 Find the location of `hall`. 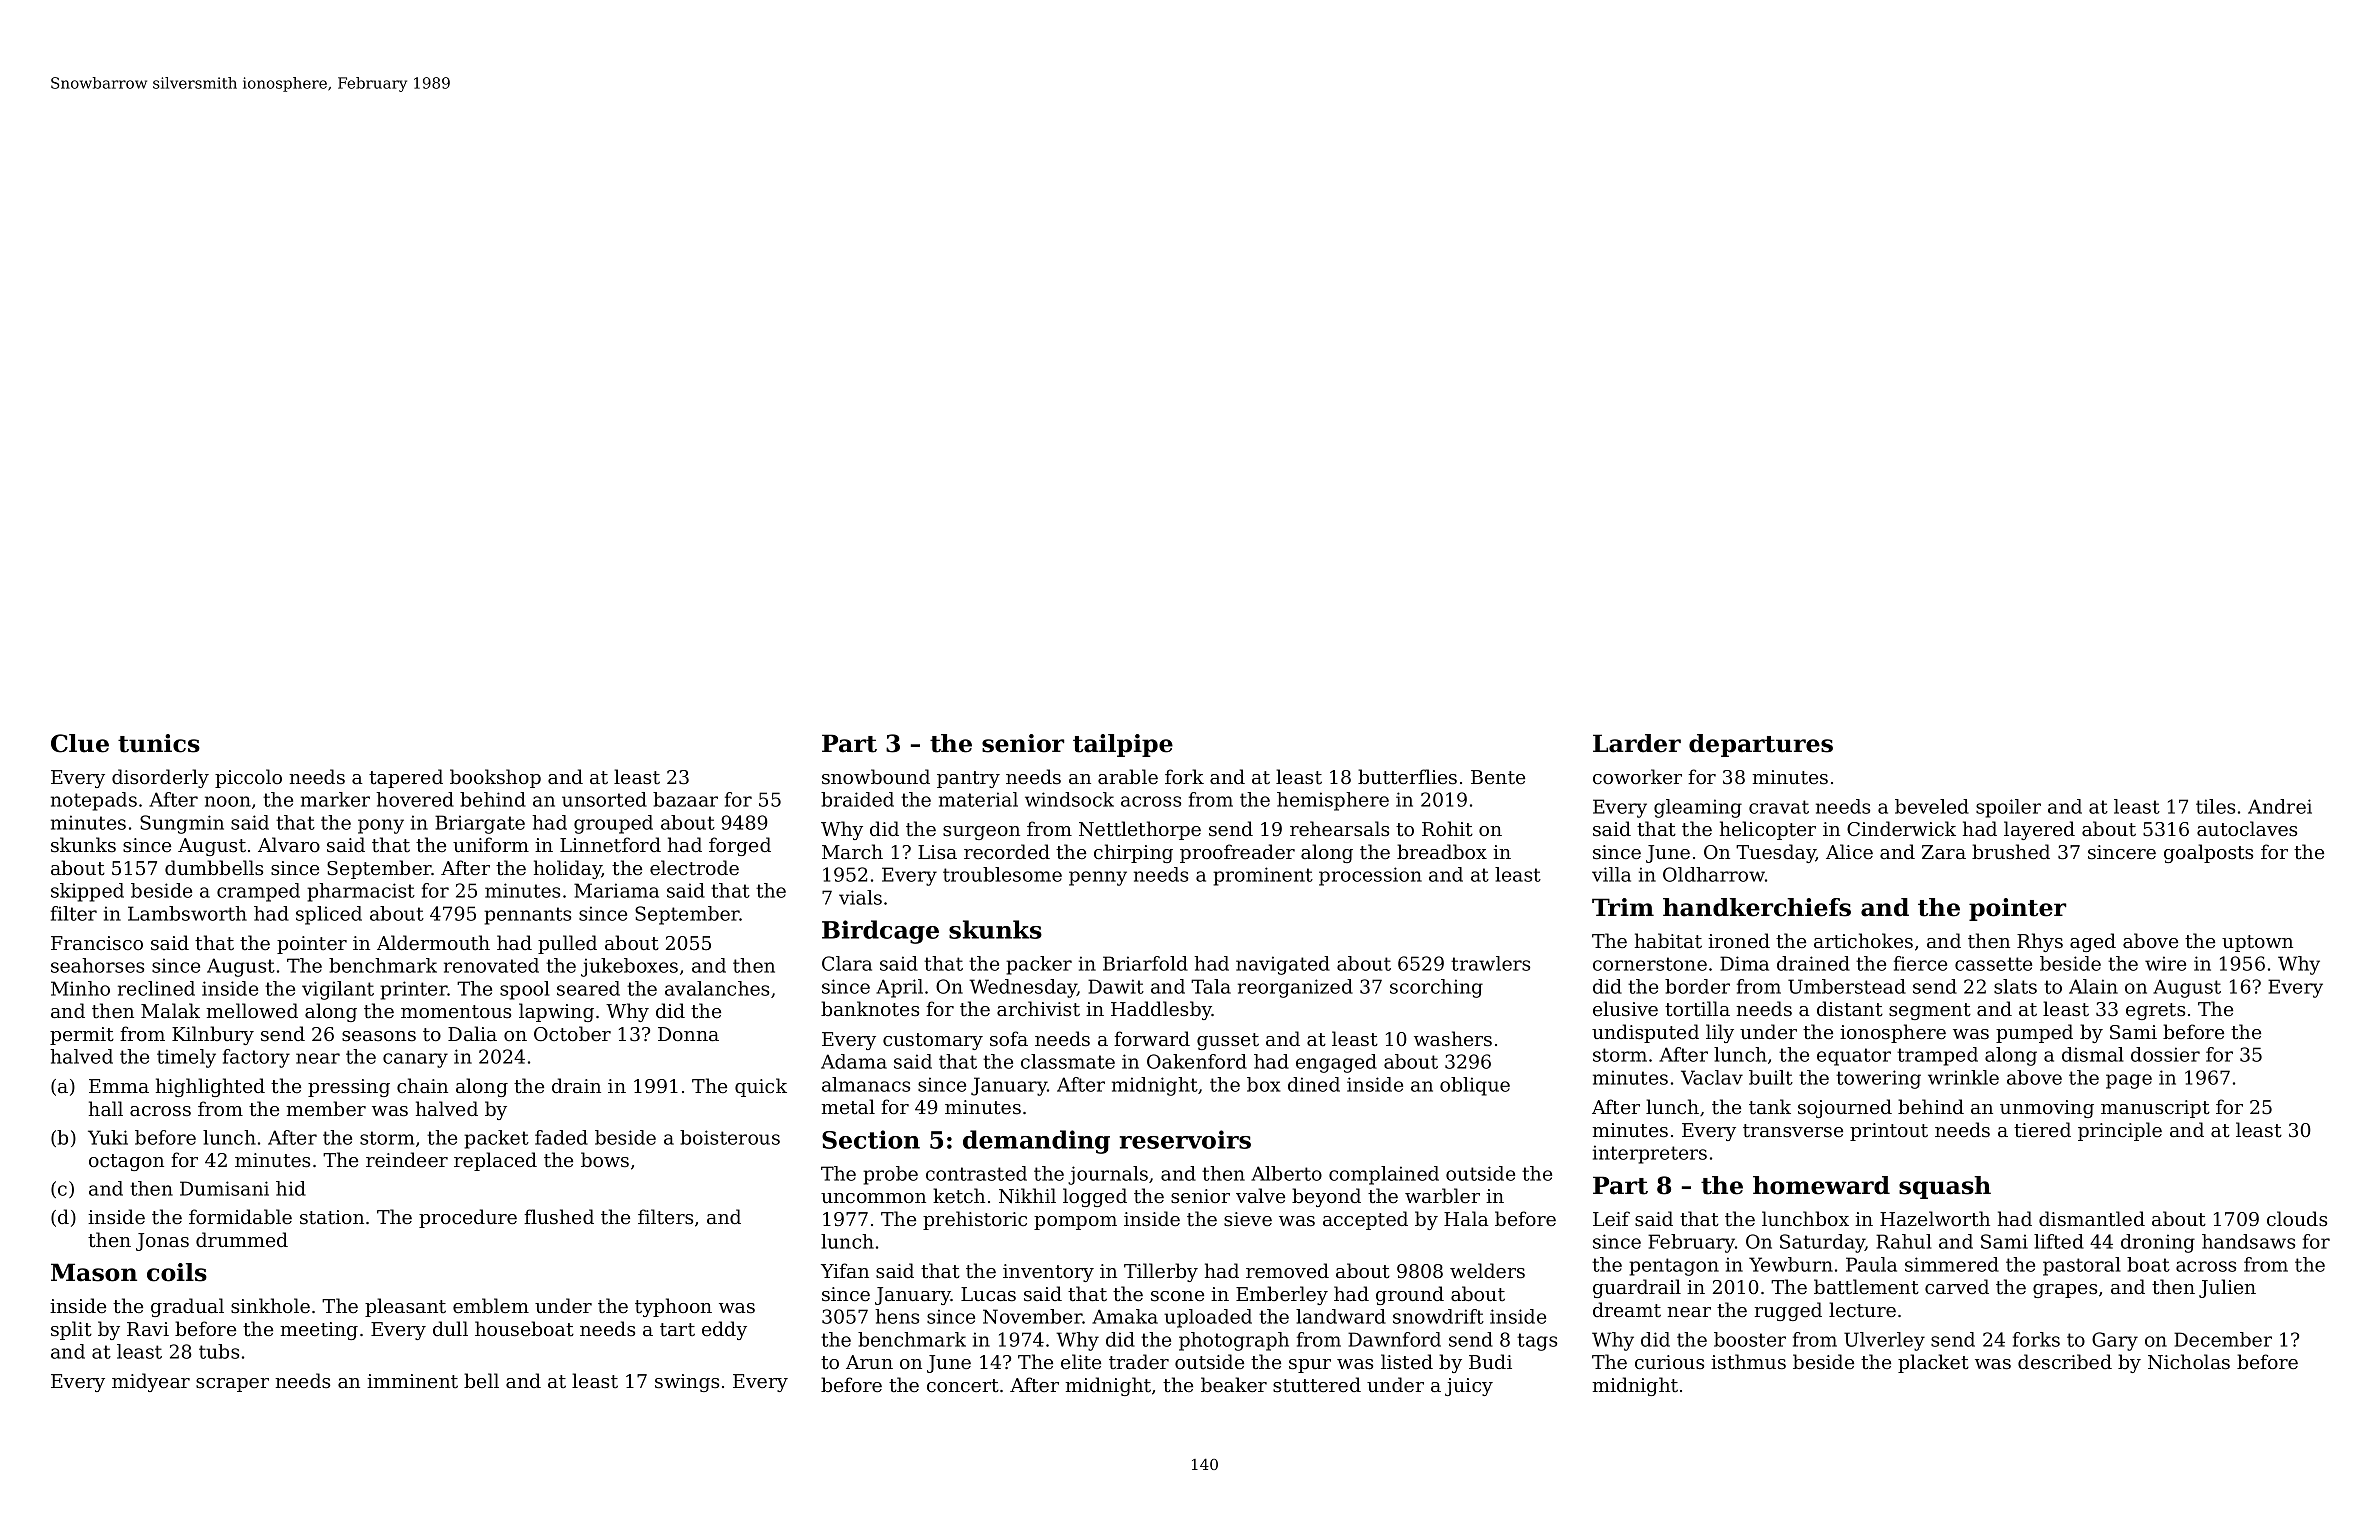

hall is located at coordinates (106, 1108).
